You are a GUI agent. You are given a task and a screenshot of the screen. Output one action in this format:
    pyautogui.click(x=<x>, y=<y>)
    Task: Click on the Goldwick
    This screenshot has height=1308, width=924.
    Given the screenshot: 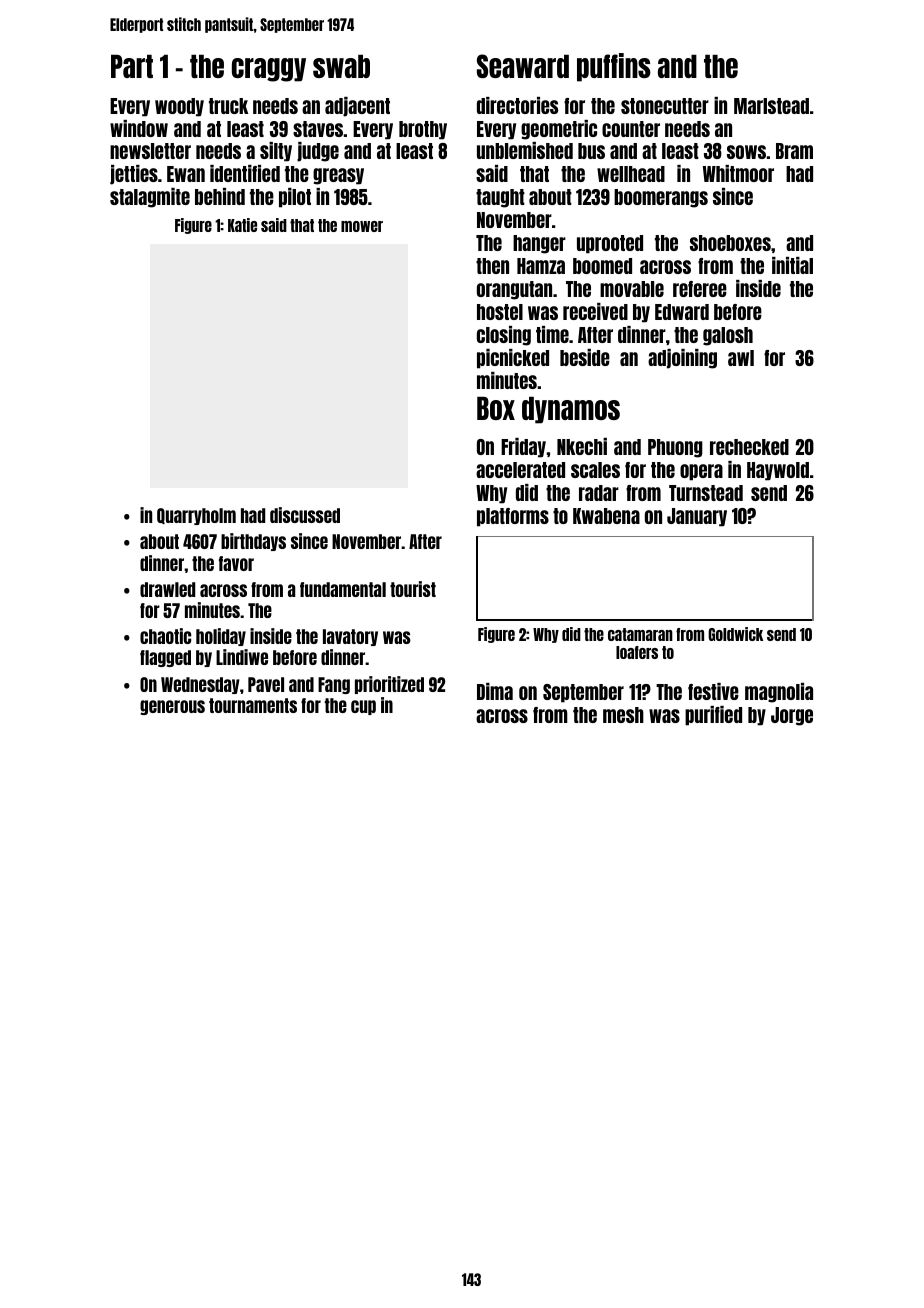 What is the action you would take?
    pyautogui.click(x=735, y=634)
